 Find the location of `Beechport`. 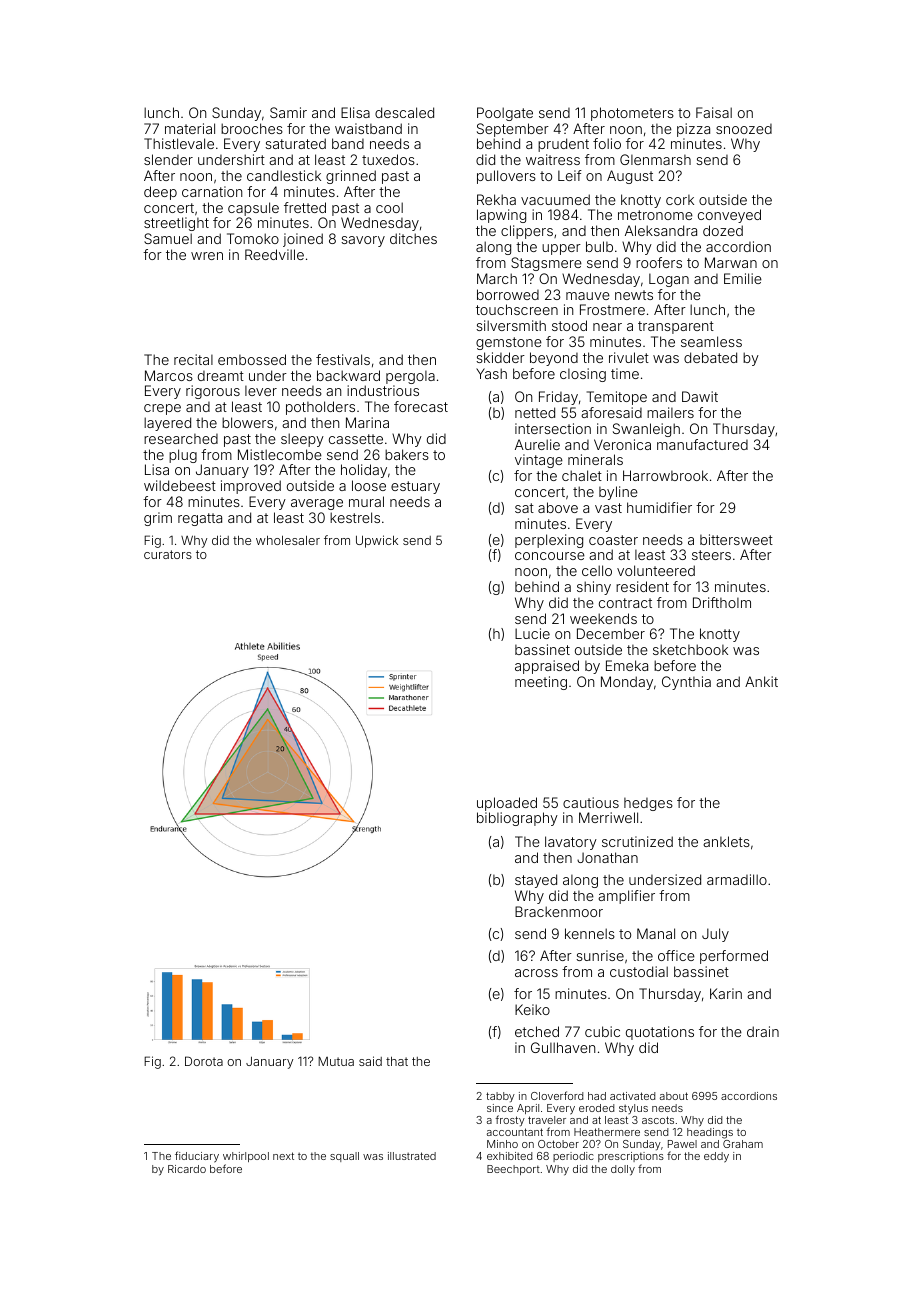

Beechport is located at coordinates (513, 1170).
